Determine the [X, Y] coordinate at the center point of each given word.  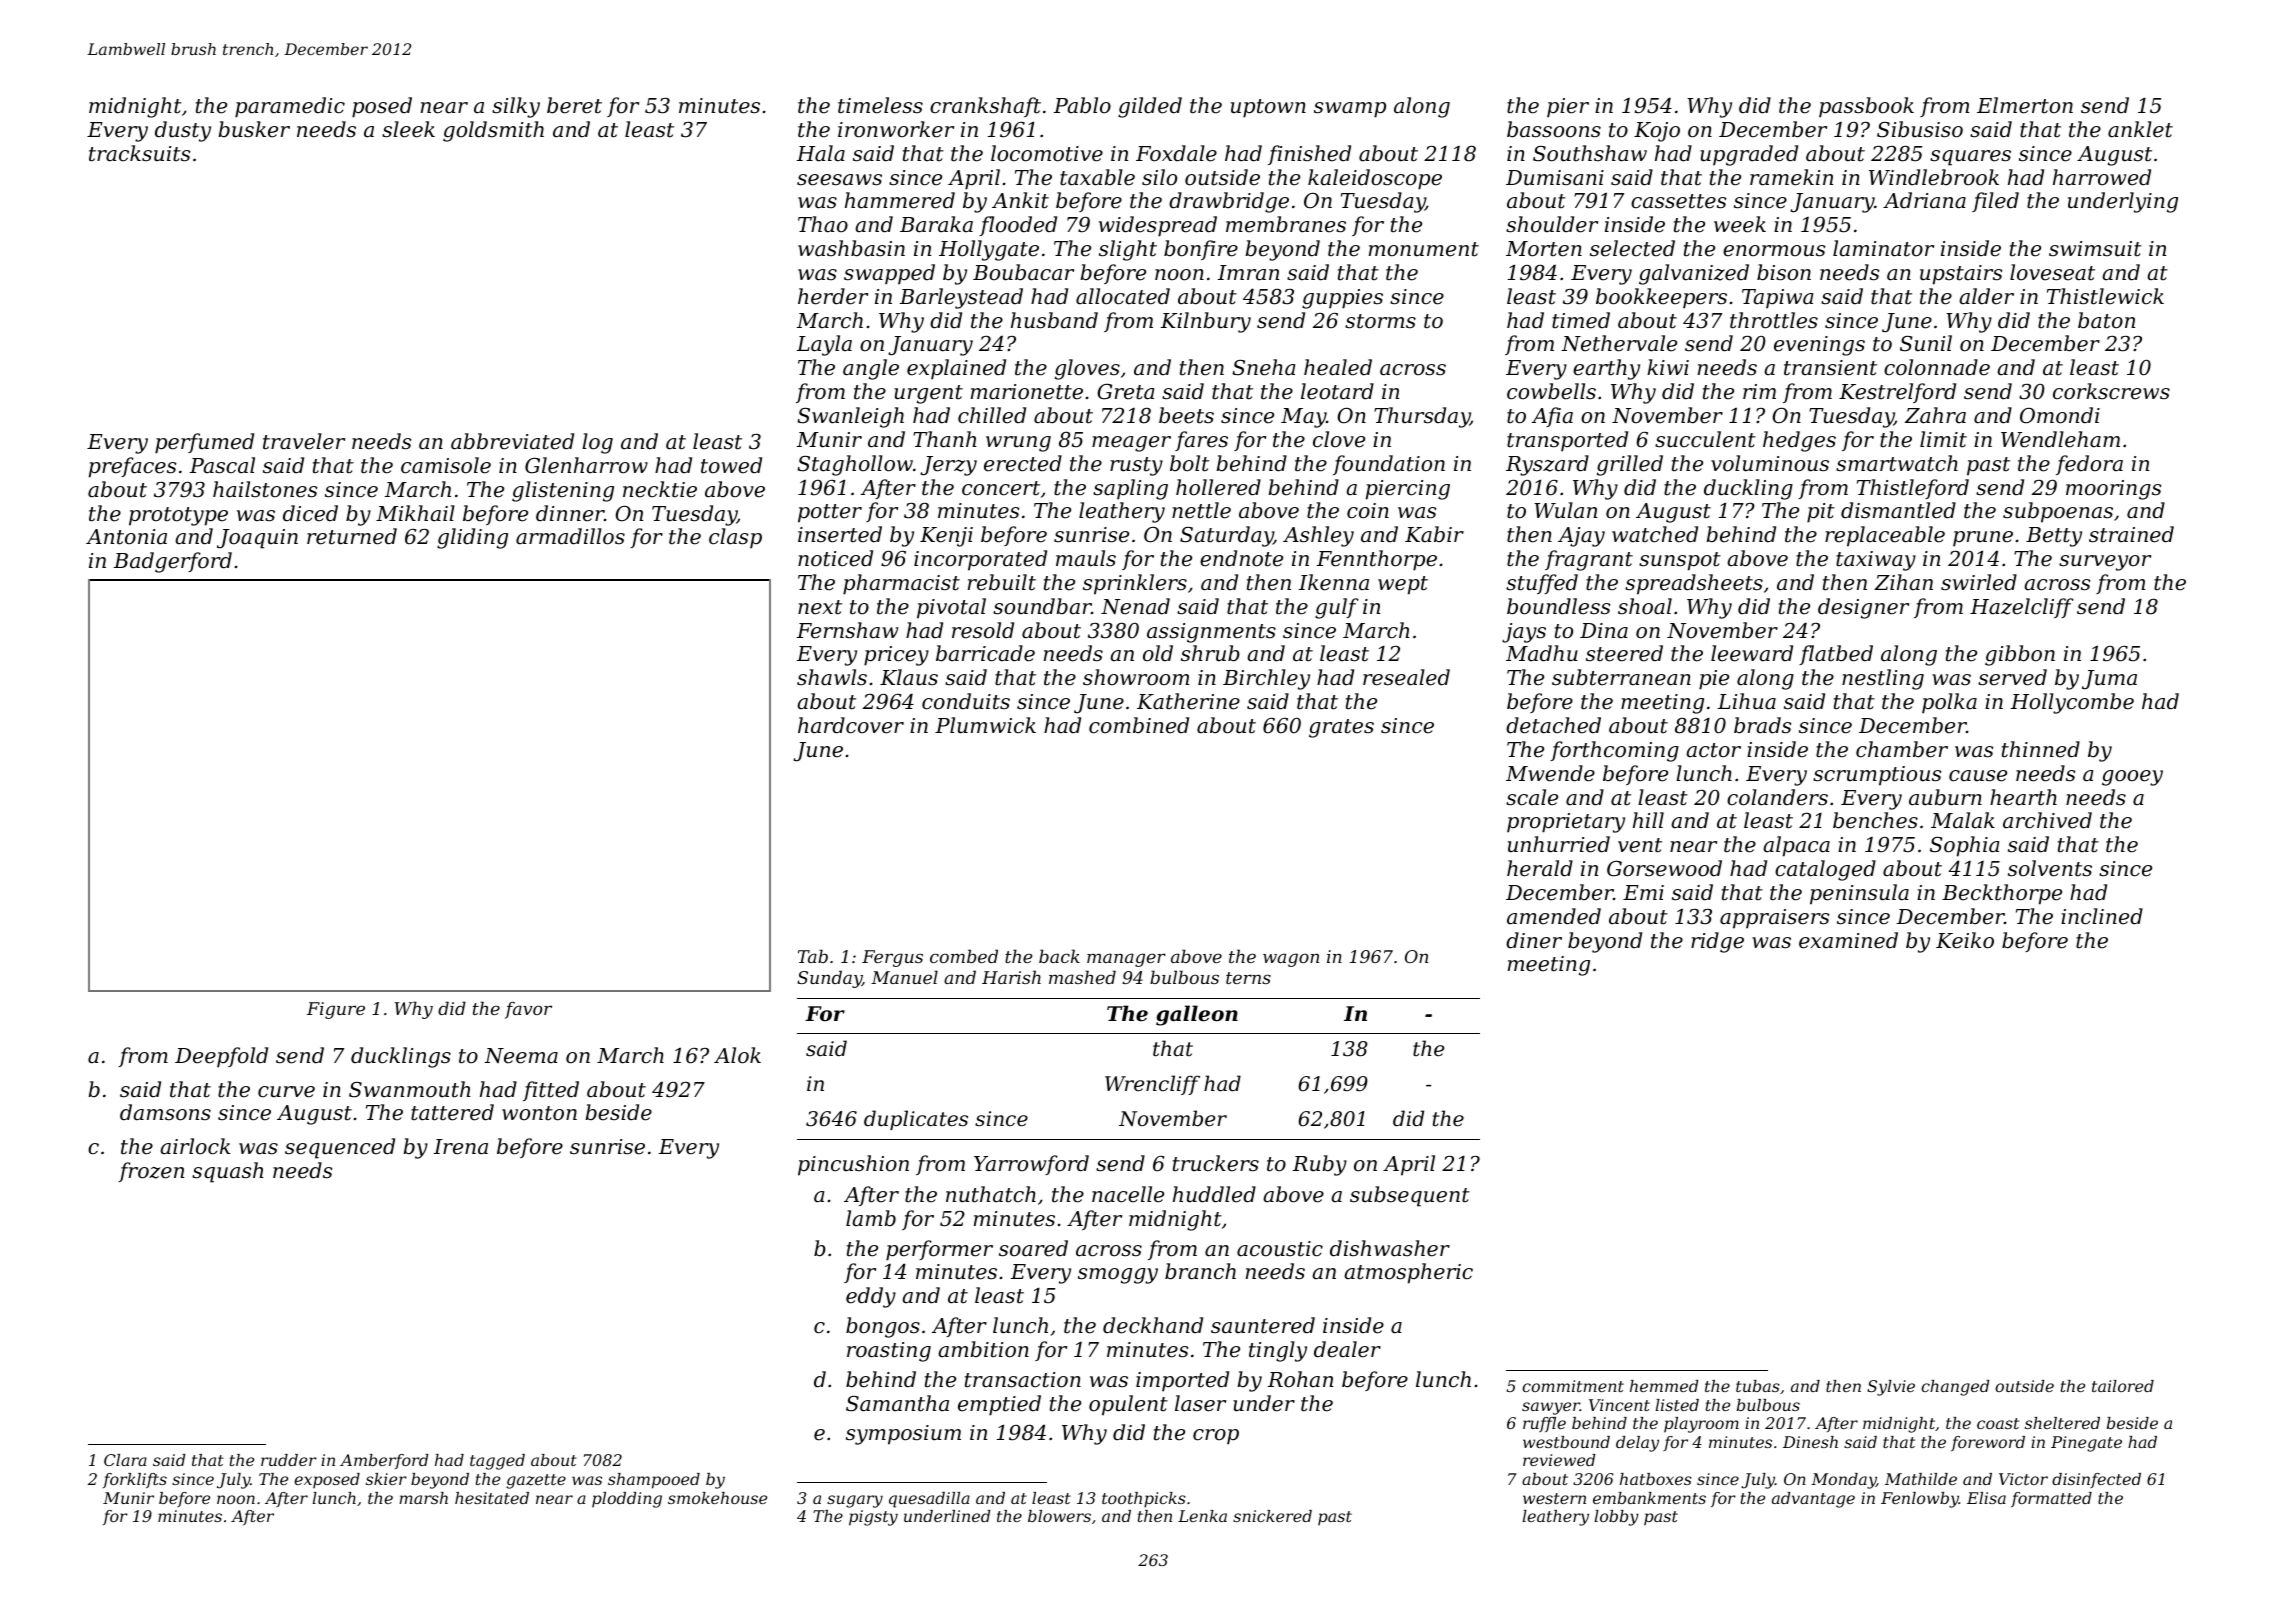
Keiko [1965, 940]
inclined [2102, 916]
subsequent [1410, 1196]
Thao [823, 224]
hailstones [265, 489]
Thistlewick [2105, 296]
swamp [1350, 110]
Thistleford [1913, 489]
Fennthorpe [1377, 560]
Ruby [1320, 1165]
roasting [889, 1352]
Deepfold [221, 1057]
